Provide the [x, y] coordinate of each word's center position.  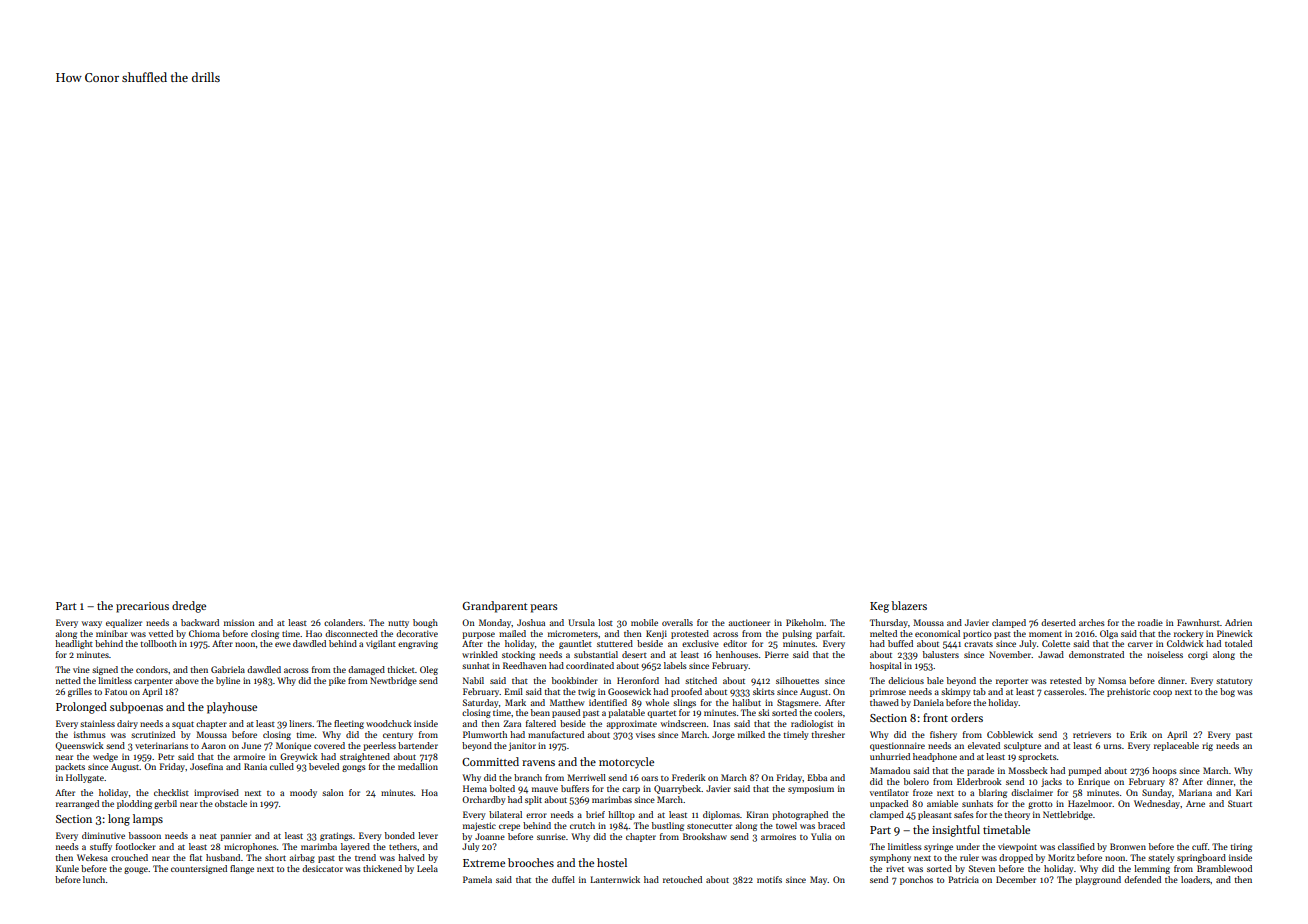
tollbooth [158, 643]
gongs [354, 768]
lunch [94, 879]
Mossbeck [1028, 770]
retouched [682, 879]
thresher [828, 734]
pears [544, 608]
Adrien [1238, 622]
